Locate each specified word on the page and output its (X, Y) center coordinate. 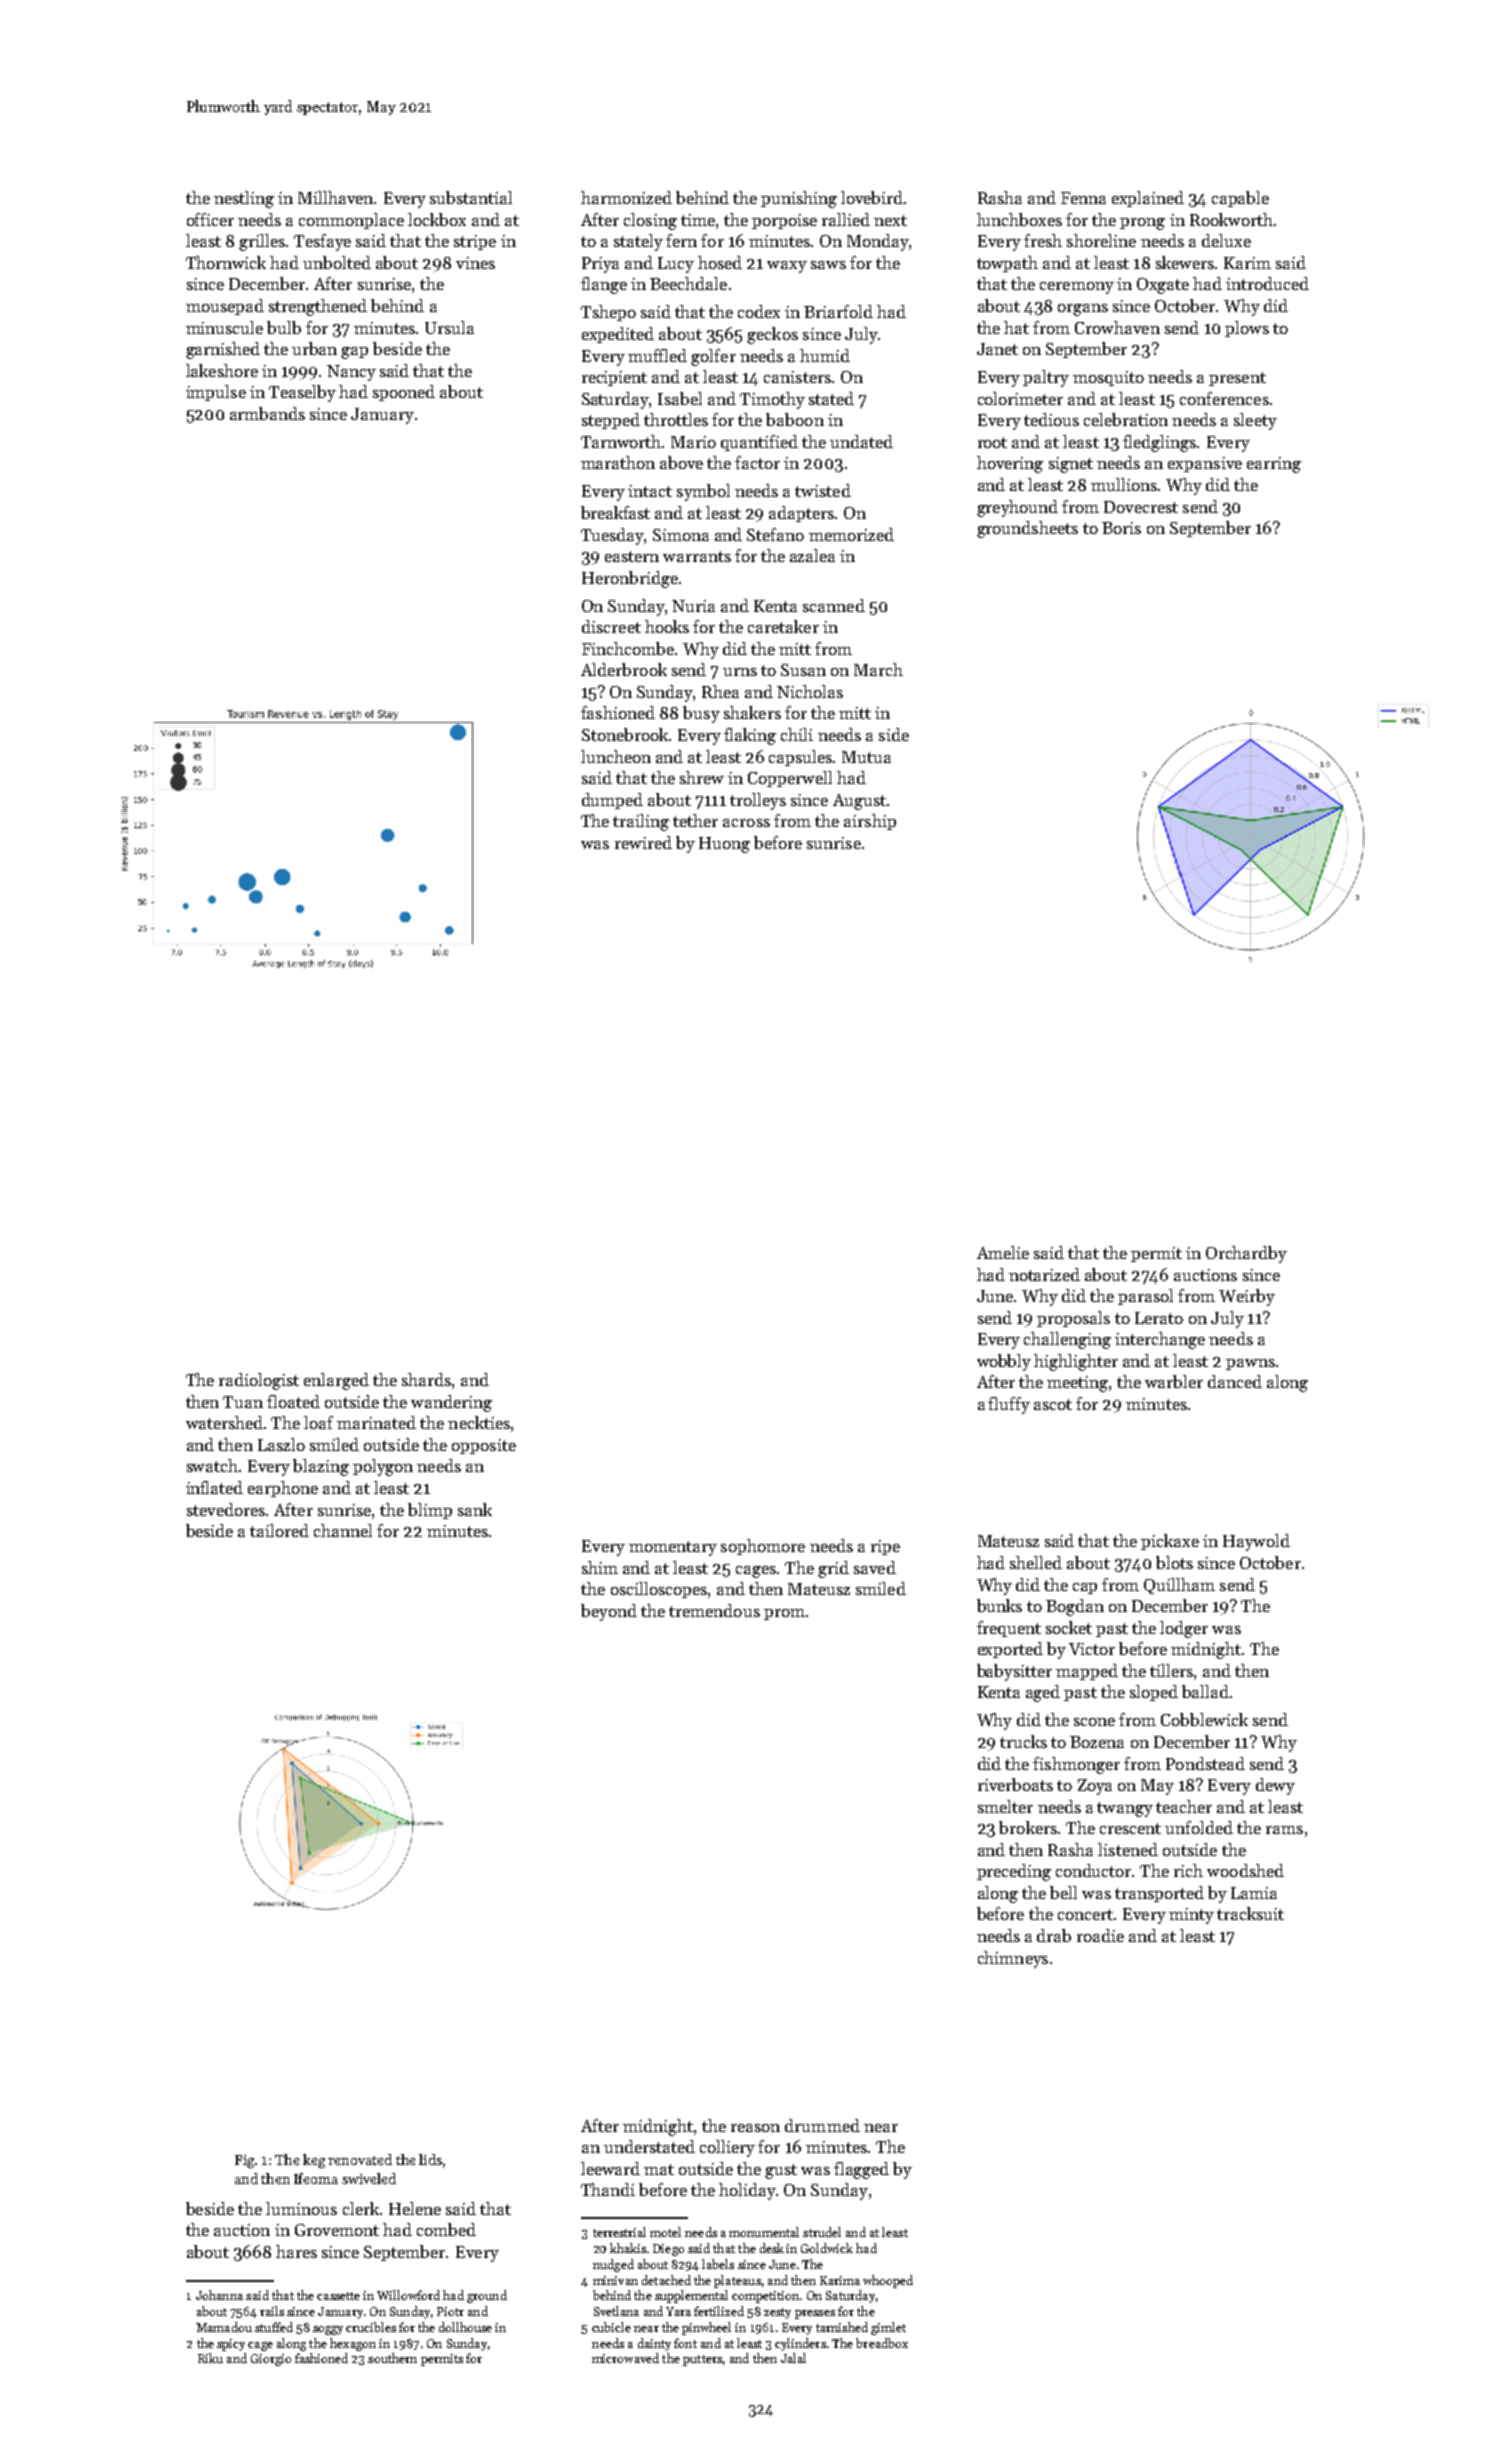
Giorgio (271, 2360)
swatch (212, 1465)
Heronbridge (630, 579)
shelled (1036, 1562)
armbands (267, 413)
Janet (997, 349)
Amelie (1003, 1252)
